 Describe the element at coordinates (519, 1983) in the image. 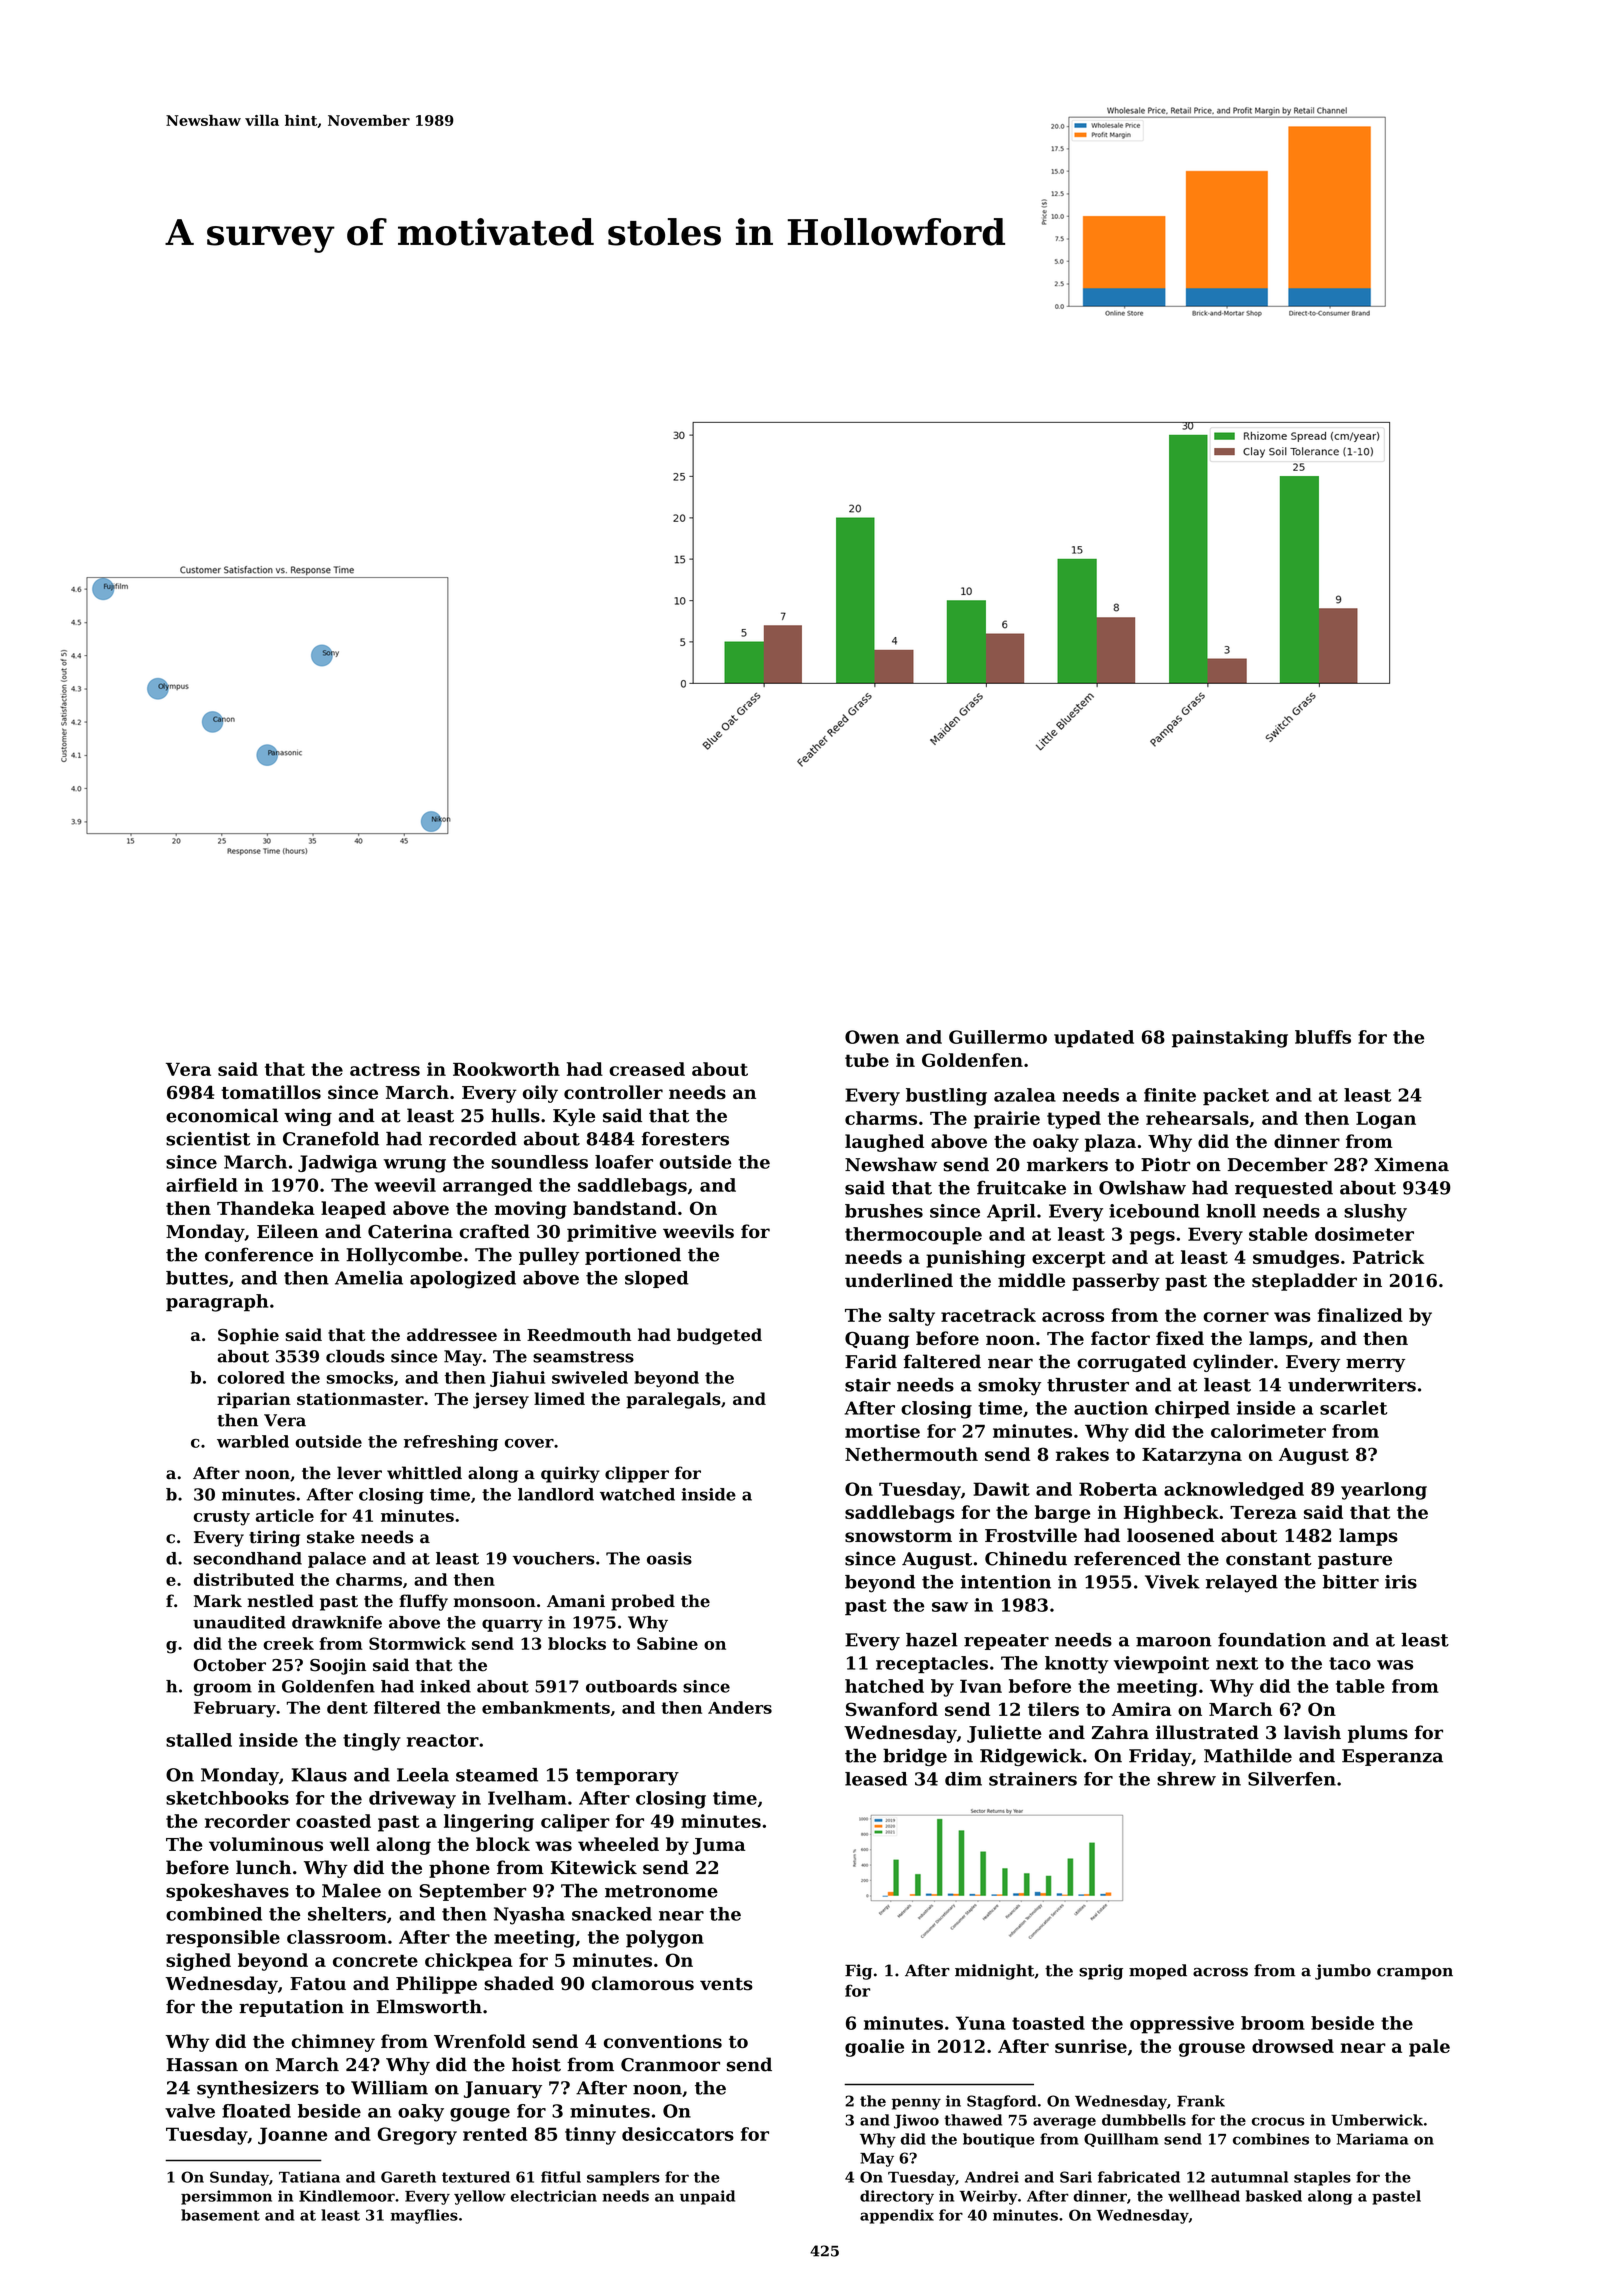

I see `shaded` at that location.
